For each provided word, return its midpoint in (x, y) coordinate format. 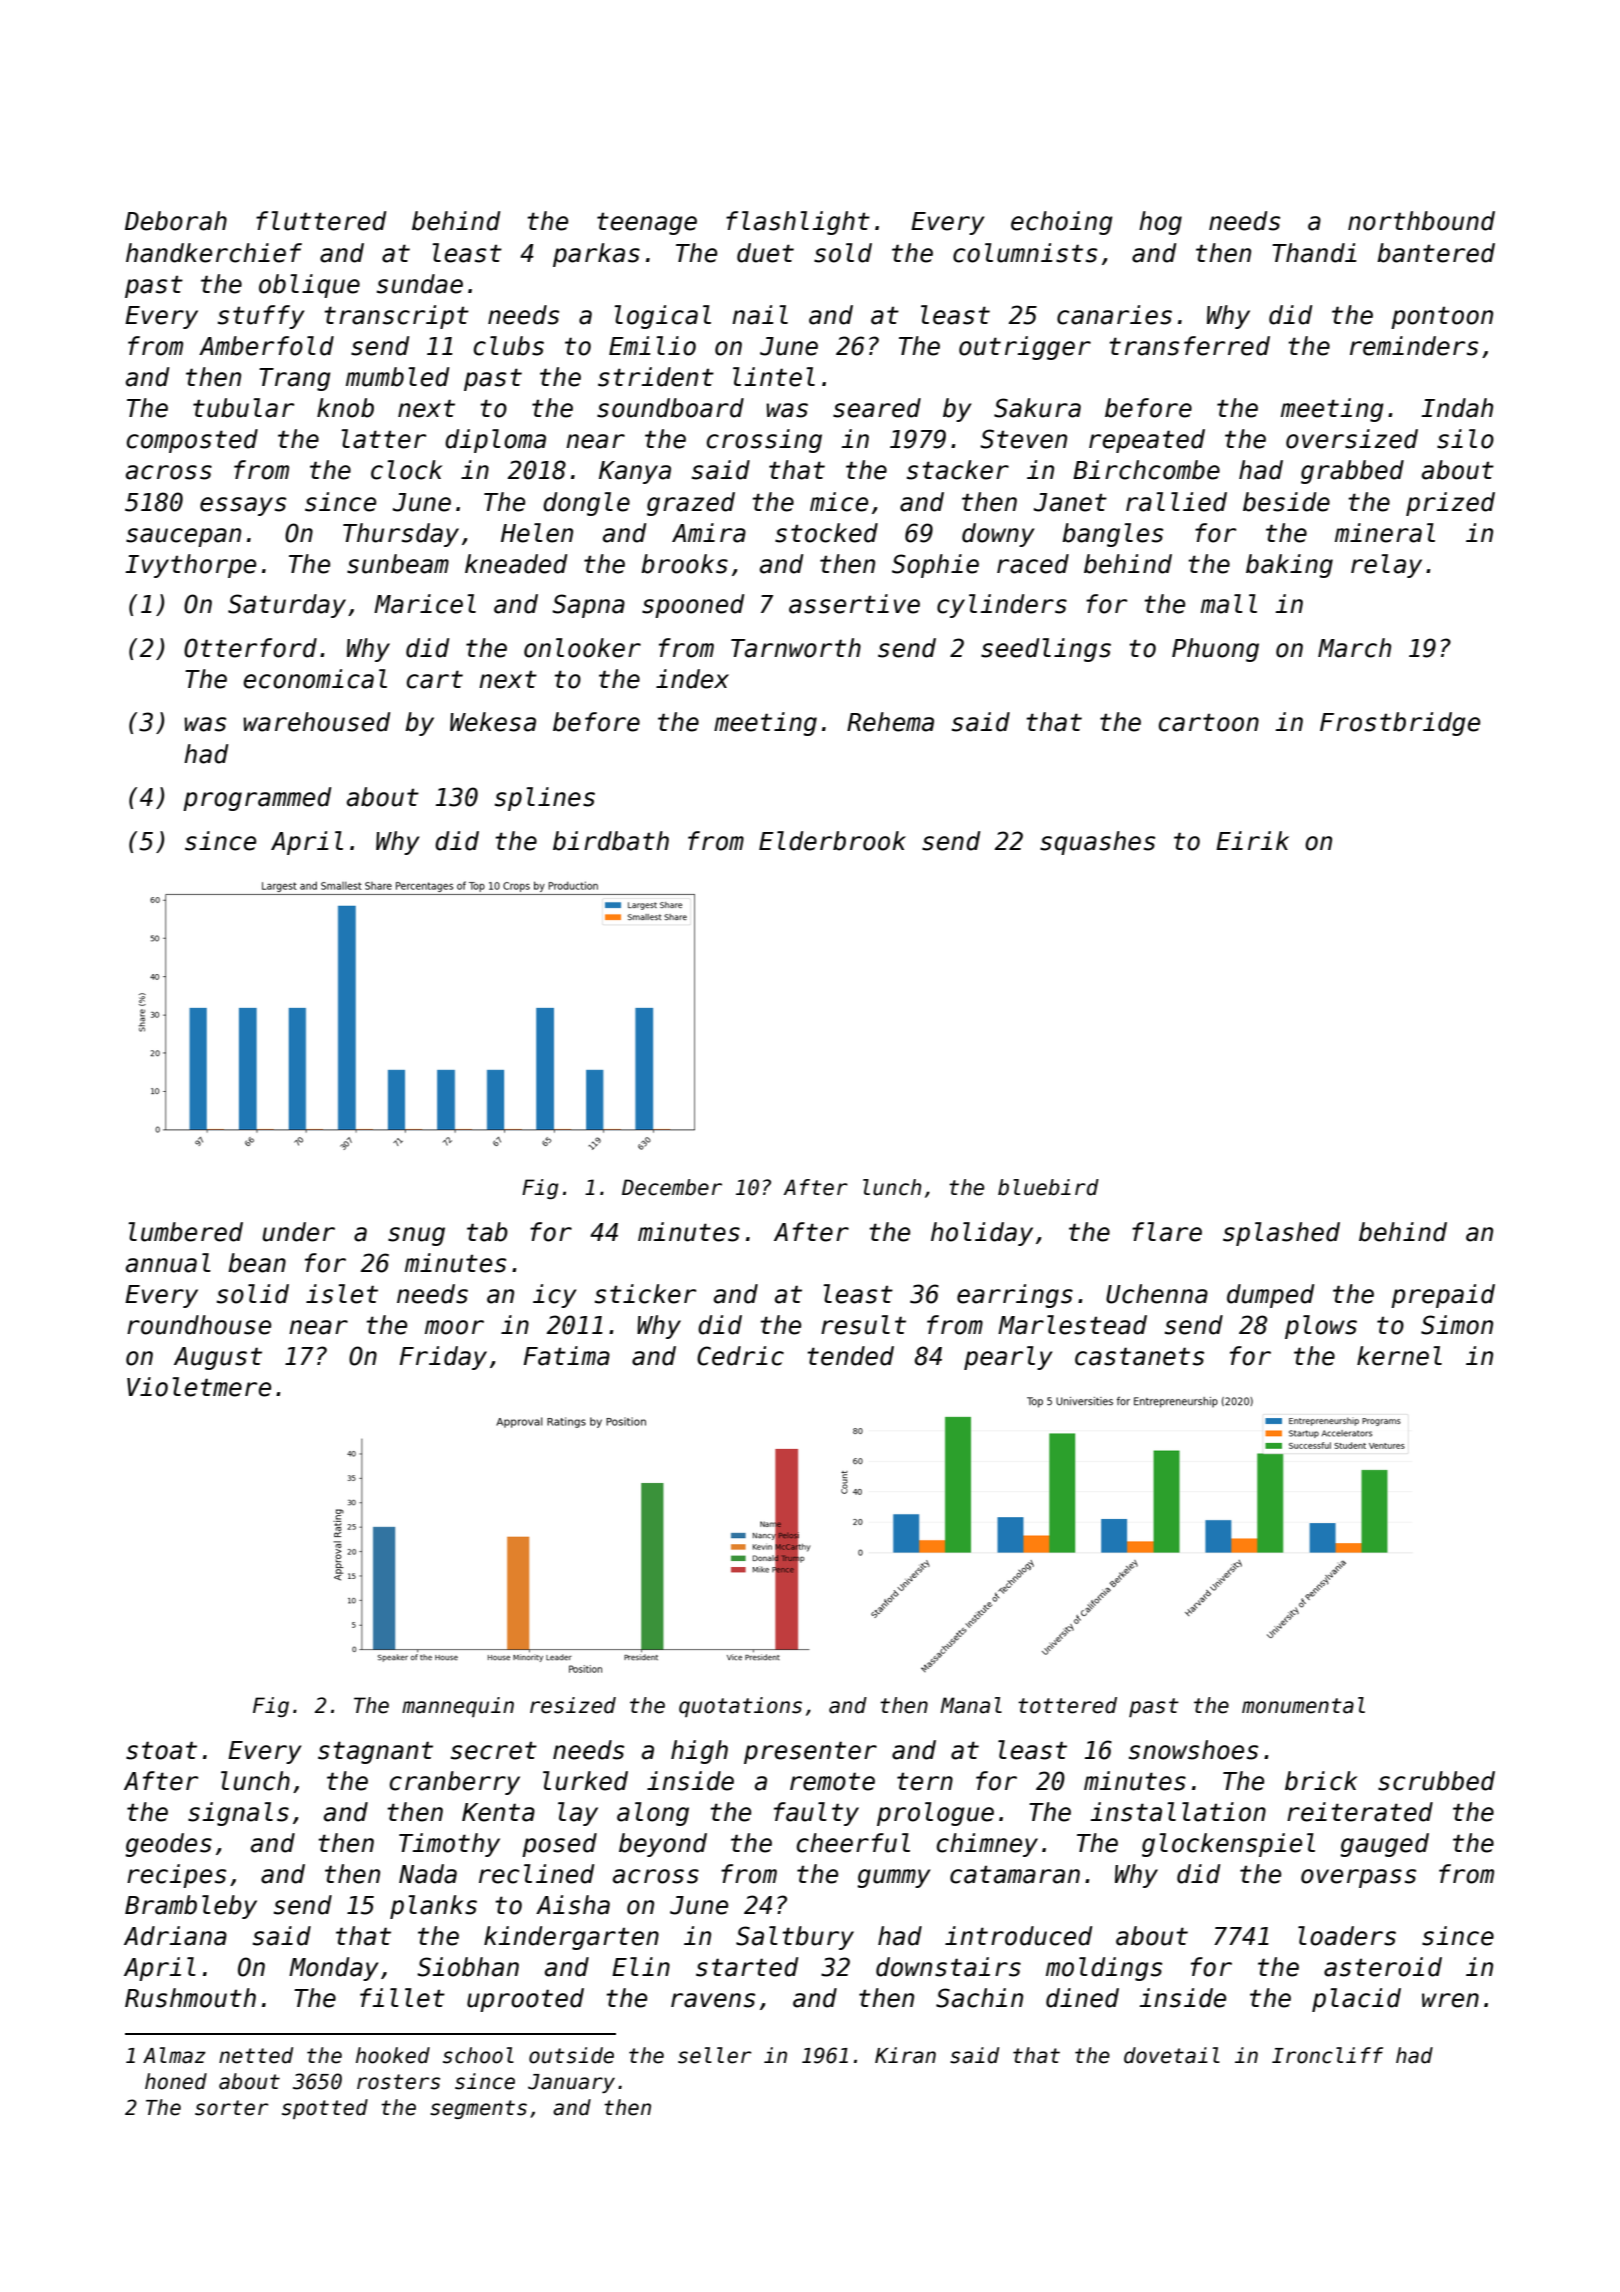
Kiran (905, 2055)
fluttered (321, 221)
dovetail (1172, 2055)
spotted (325, 2109)
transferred (1189, 346)
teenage (647, 224)
